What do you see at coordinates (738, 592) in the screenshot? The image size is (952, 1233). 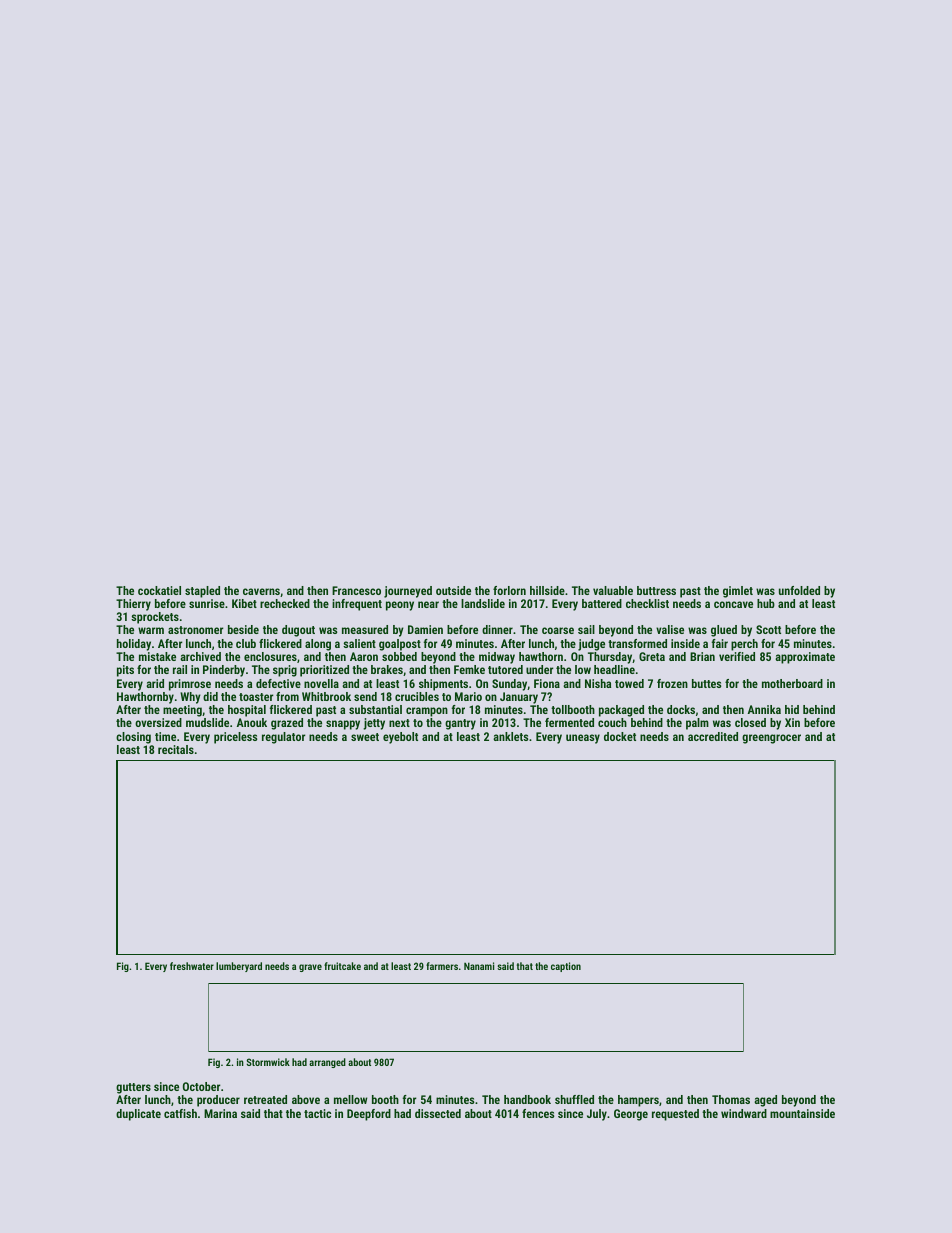 I see `gimlet` at bounding box center [738, 592].
